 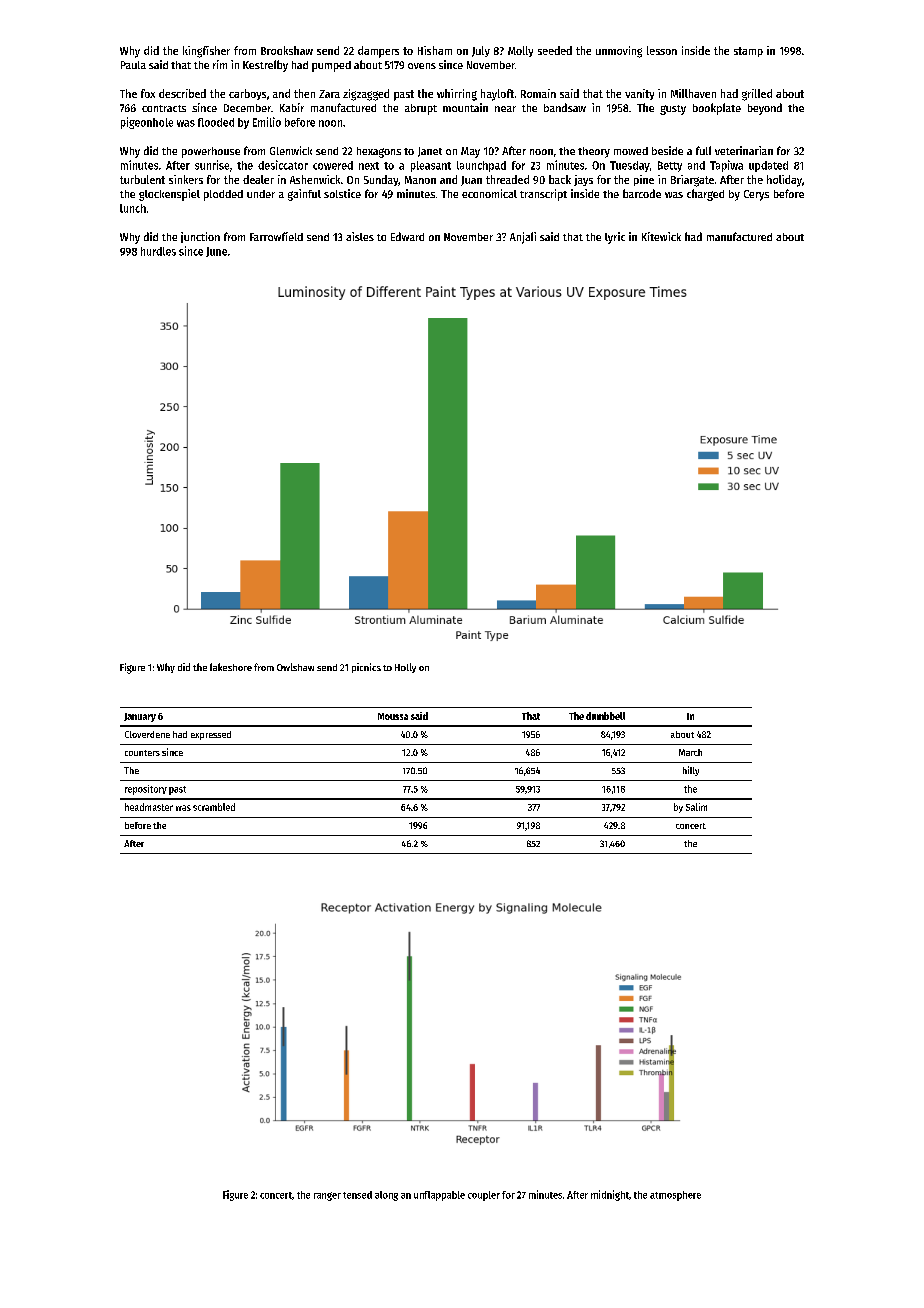 I want to click on ranger, so click(x=327, y=1196).
